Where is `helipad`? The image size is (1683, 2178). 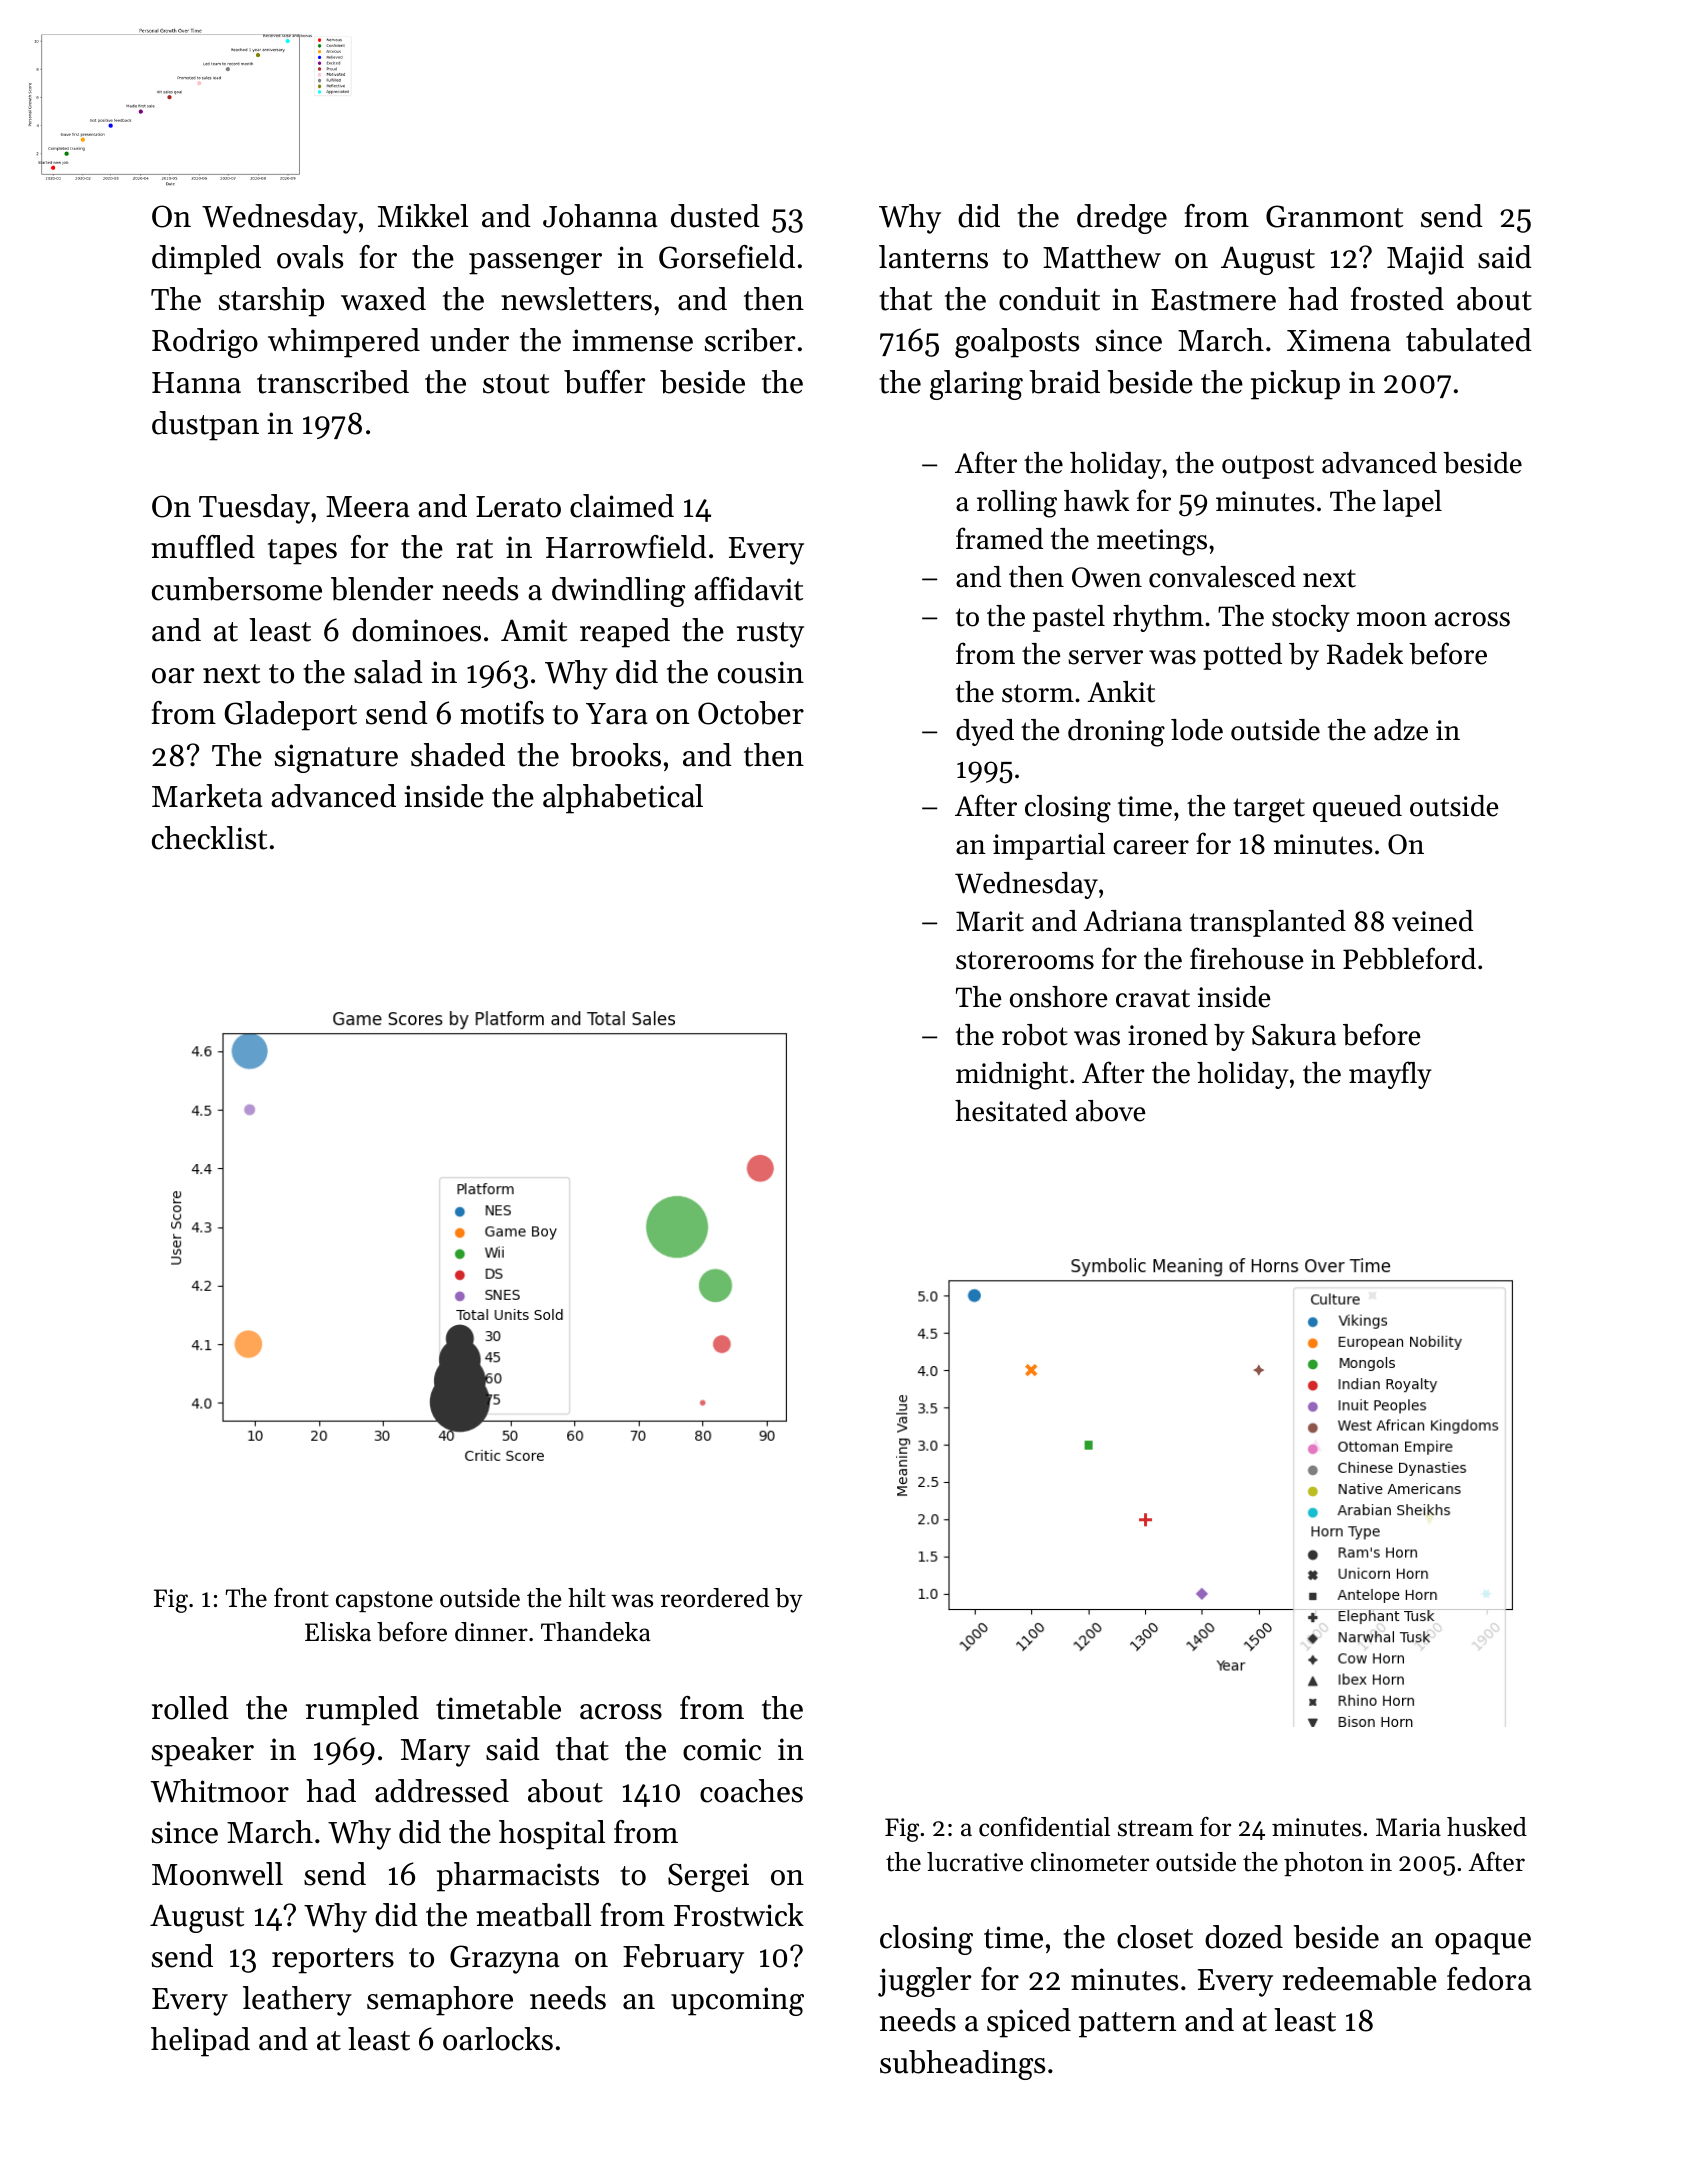
helipad is located at coordinates (200, 2042).
